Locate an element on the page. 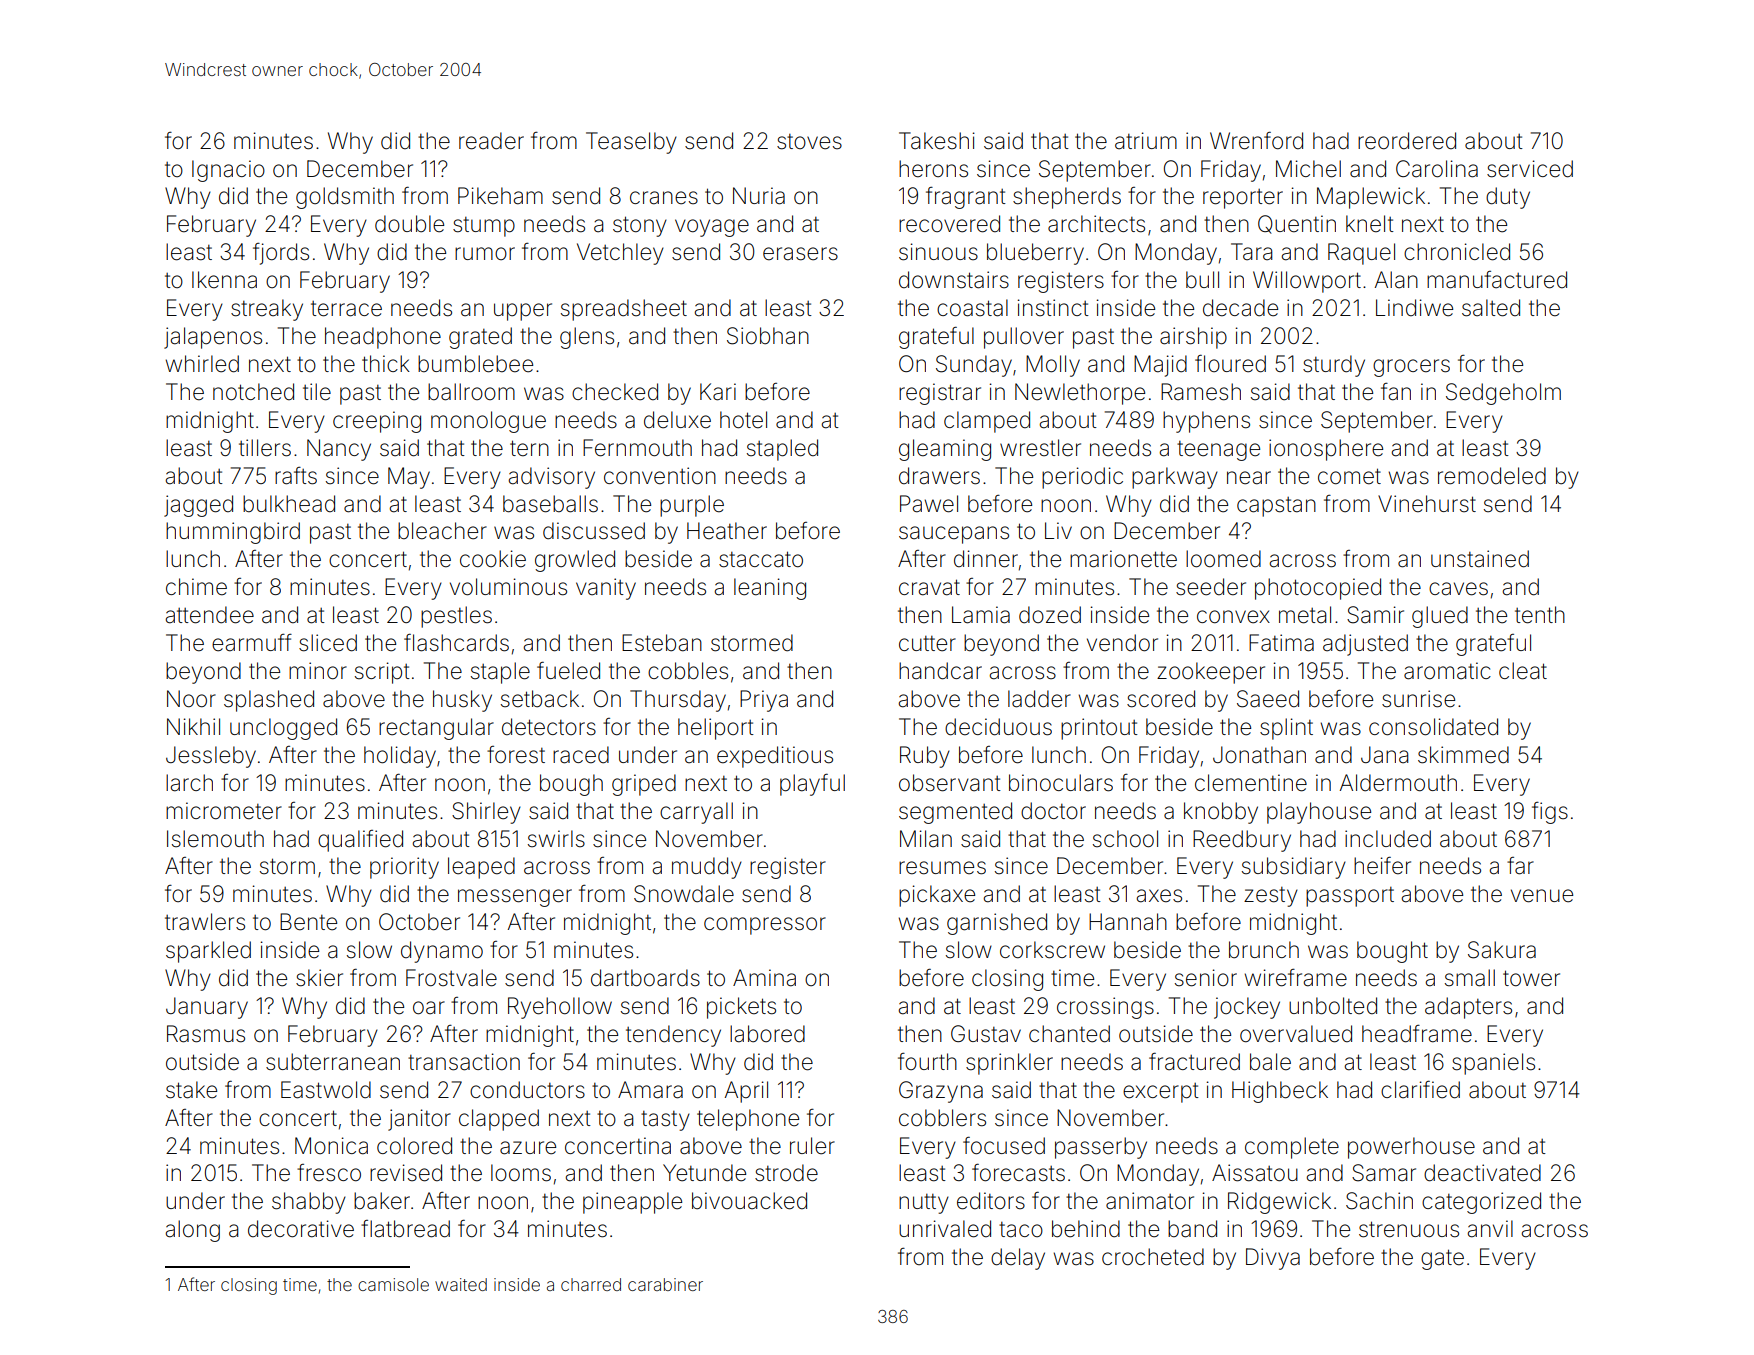  cookie is located at coordinates (493, 559).
